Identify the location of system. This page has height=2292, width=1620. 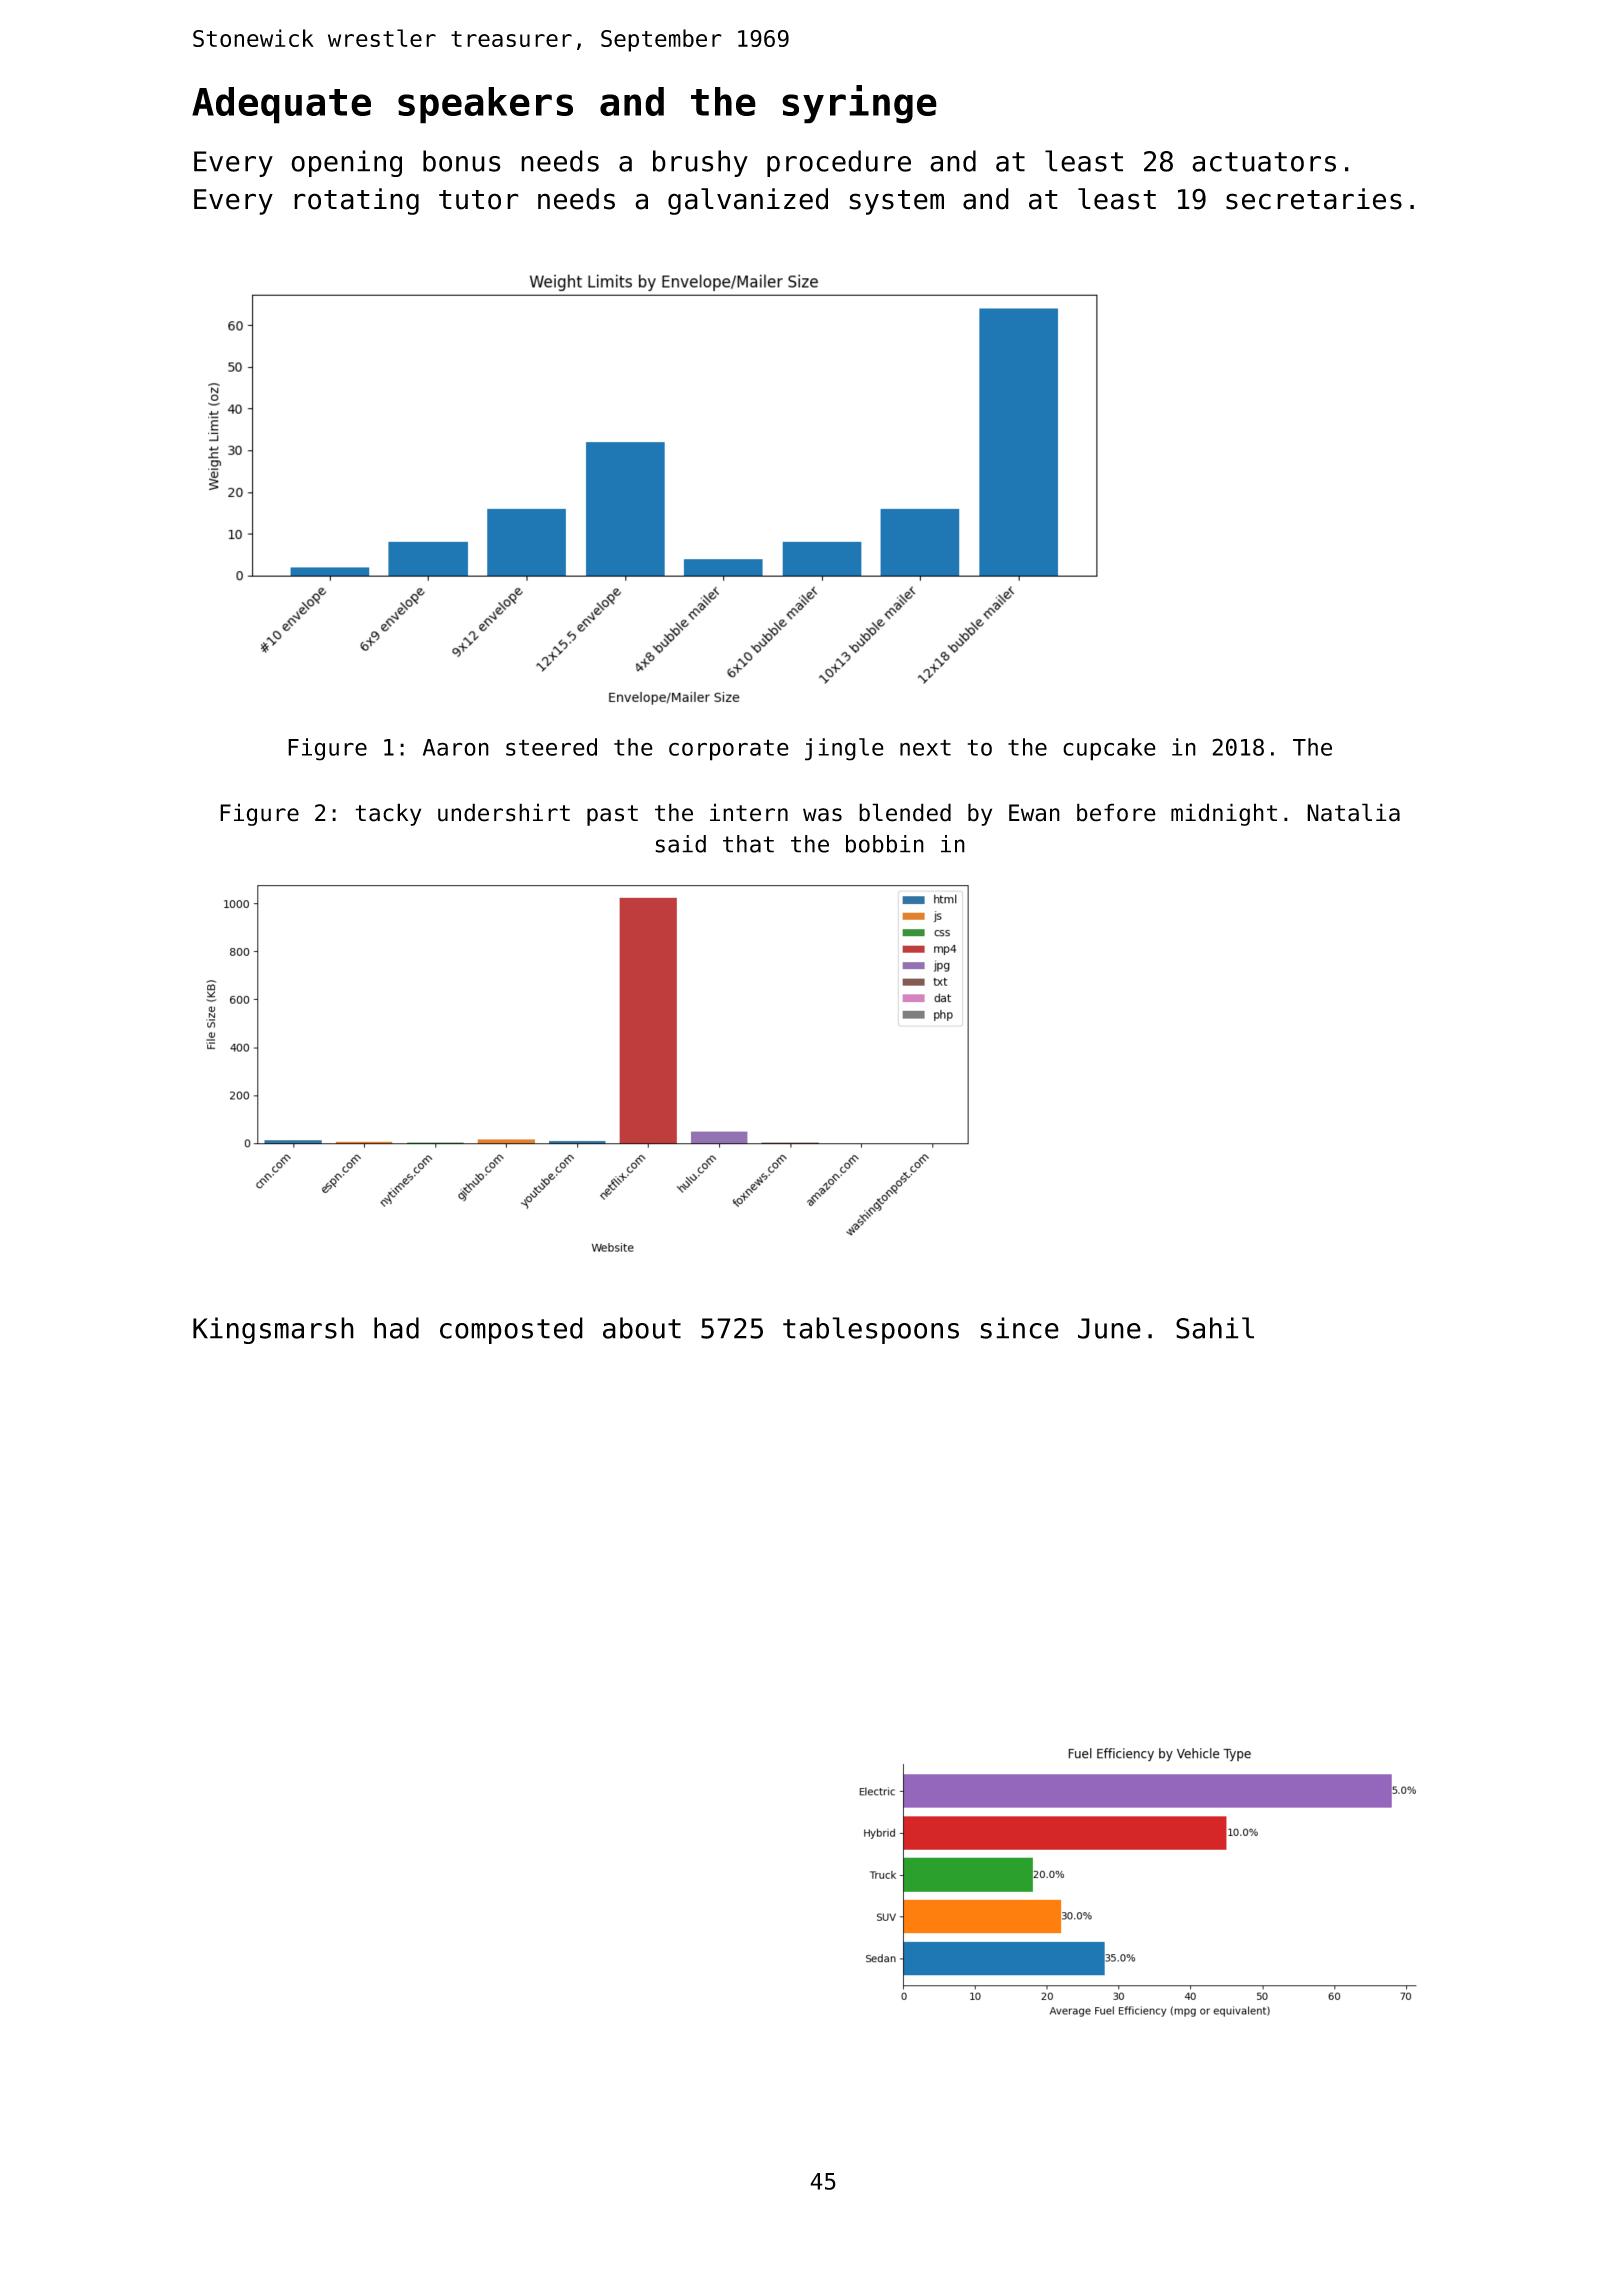
(896, 202).
